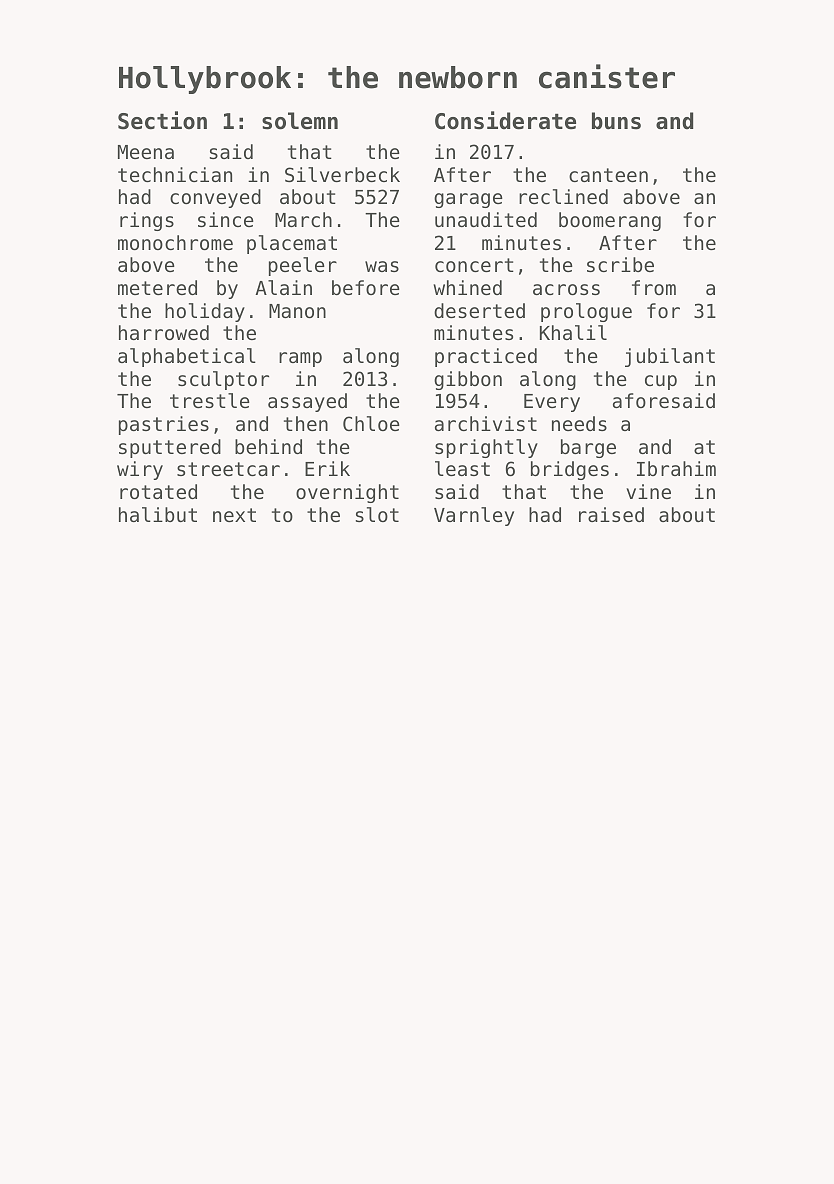 This screenshot has height=1184, width=834. What do you see at coordinates (300, 121) in the screenshot?
I see `solemn` at bounding box center [300, 121].
